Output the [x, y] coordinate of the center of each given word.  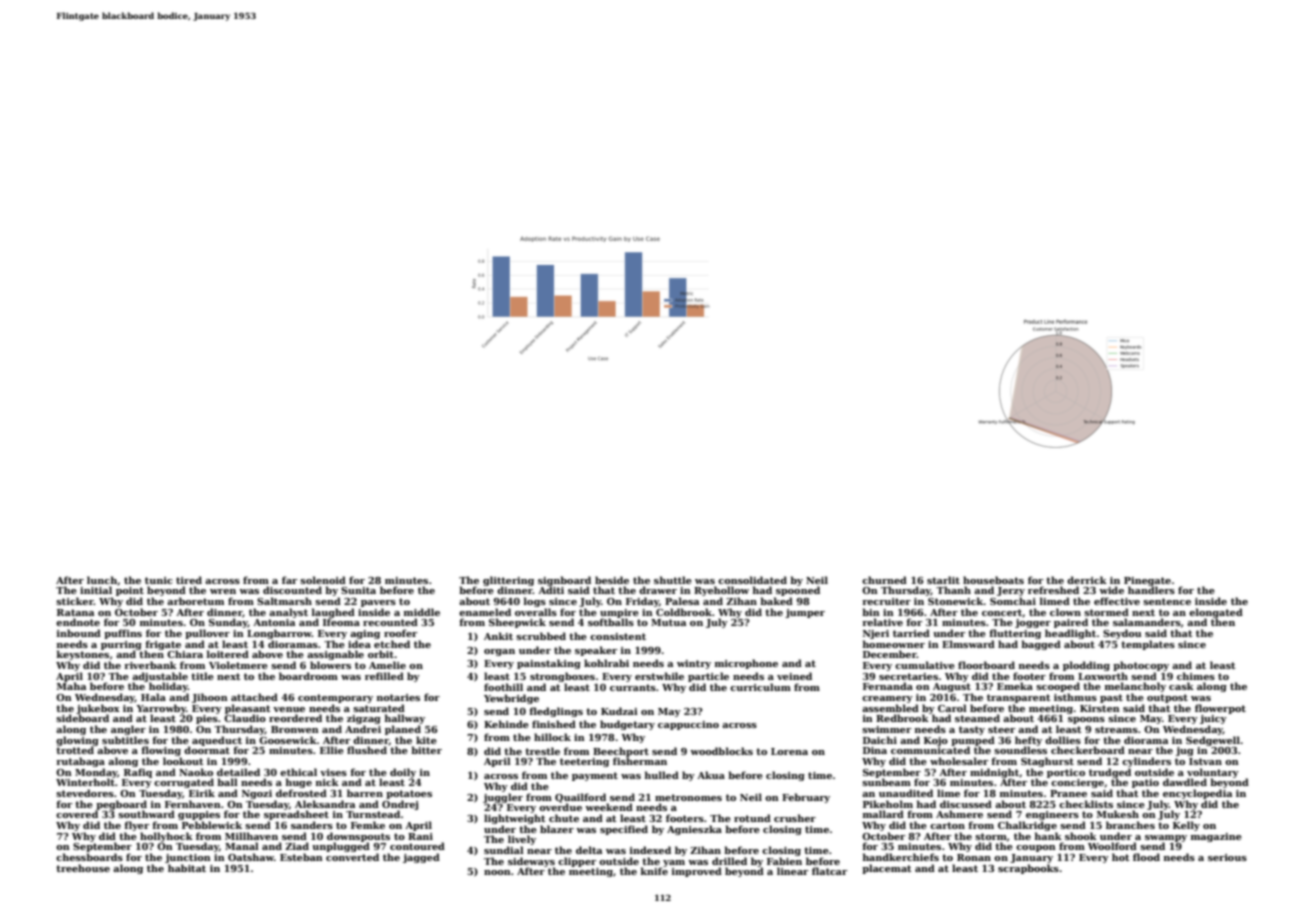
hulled [662, 775]
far [290, 580]
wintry [694, 664]
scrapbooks [1028, 869]
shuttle [673, 580]
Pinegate [1147, 581]
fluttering [1015, 634]
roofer [401, 633]
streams [1116, 729]
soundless [1020, 750]
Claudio [245, 718]
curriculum [760, 687]
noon [497, 872]
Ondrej [400, 805]
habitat [187, 868]
